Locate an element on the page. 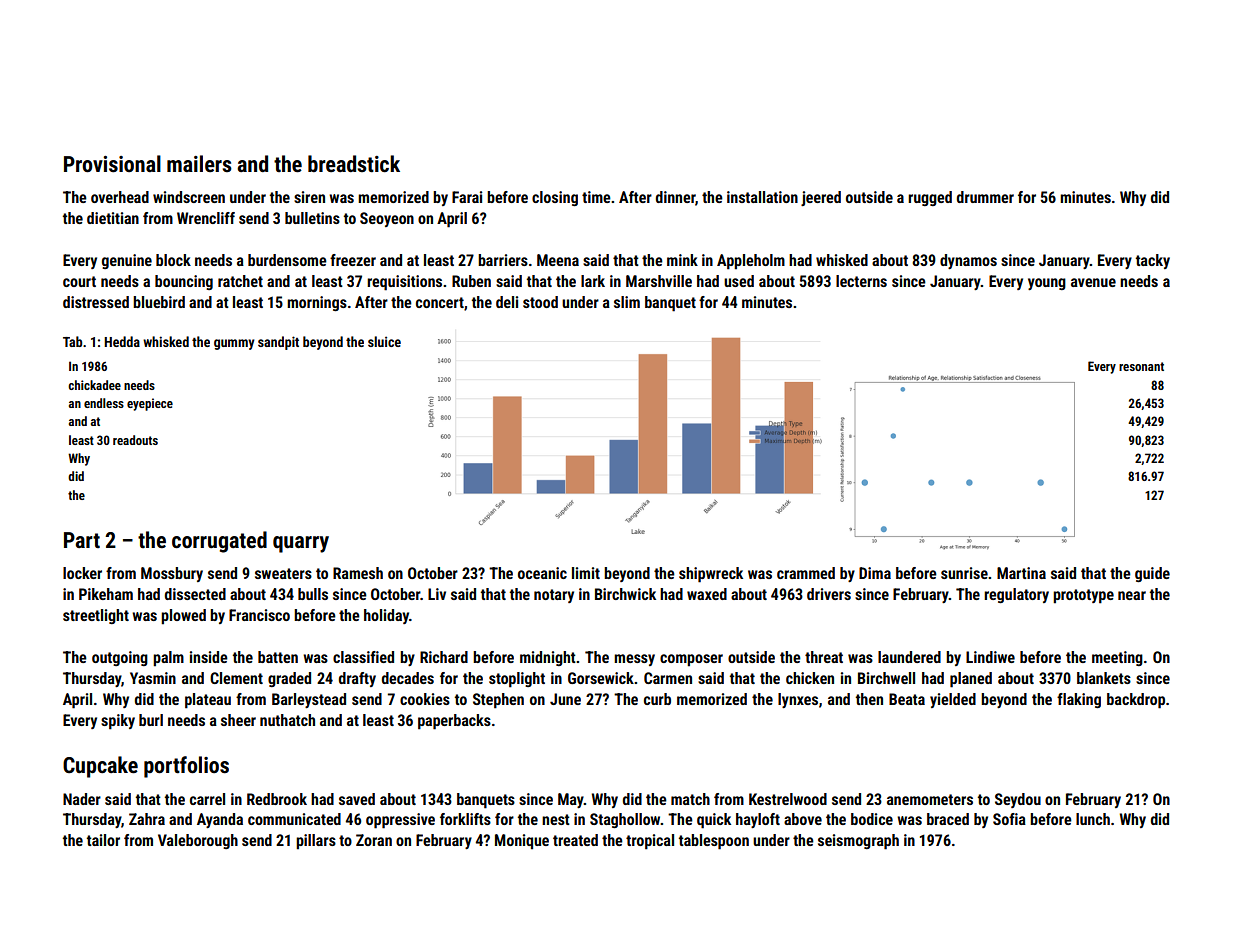 Image resolution: width=1233 pixels, height=952 pixels. Birchwick is located at coordinates (625, 594).
